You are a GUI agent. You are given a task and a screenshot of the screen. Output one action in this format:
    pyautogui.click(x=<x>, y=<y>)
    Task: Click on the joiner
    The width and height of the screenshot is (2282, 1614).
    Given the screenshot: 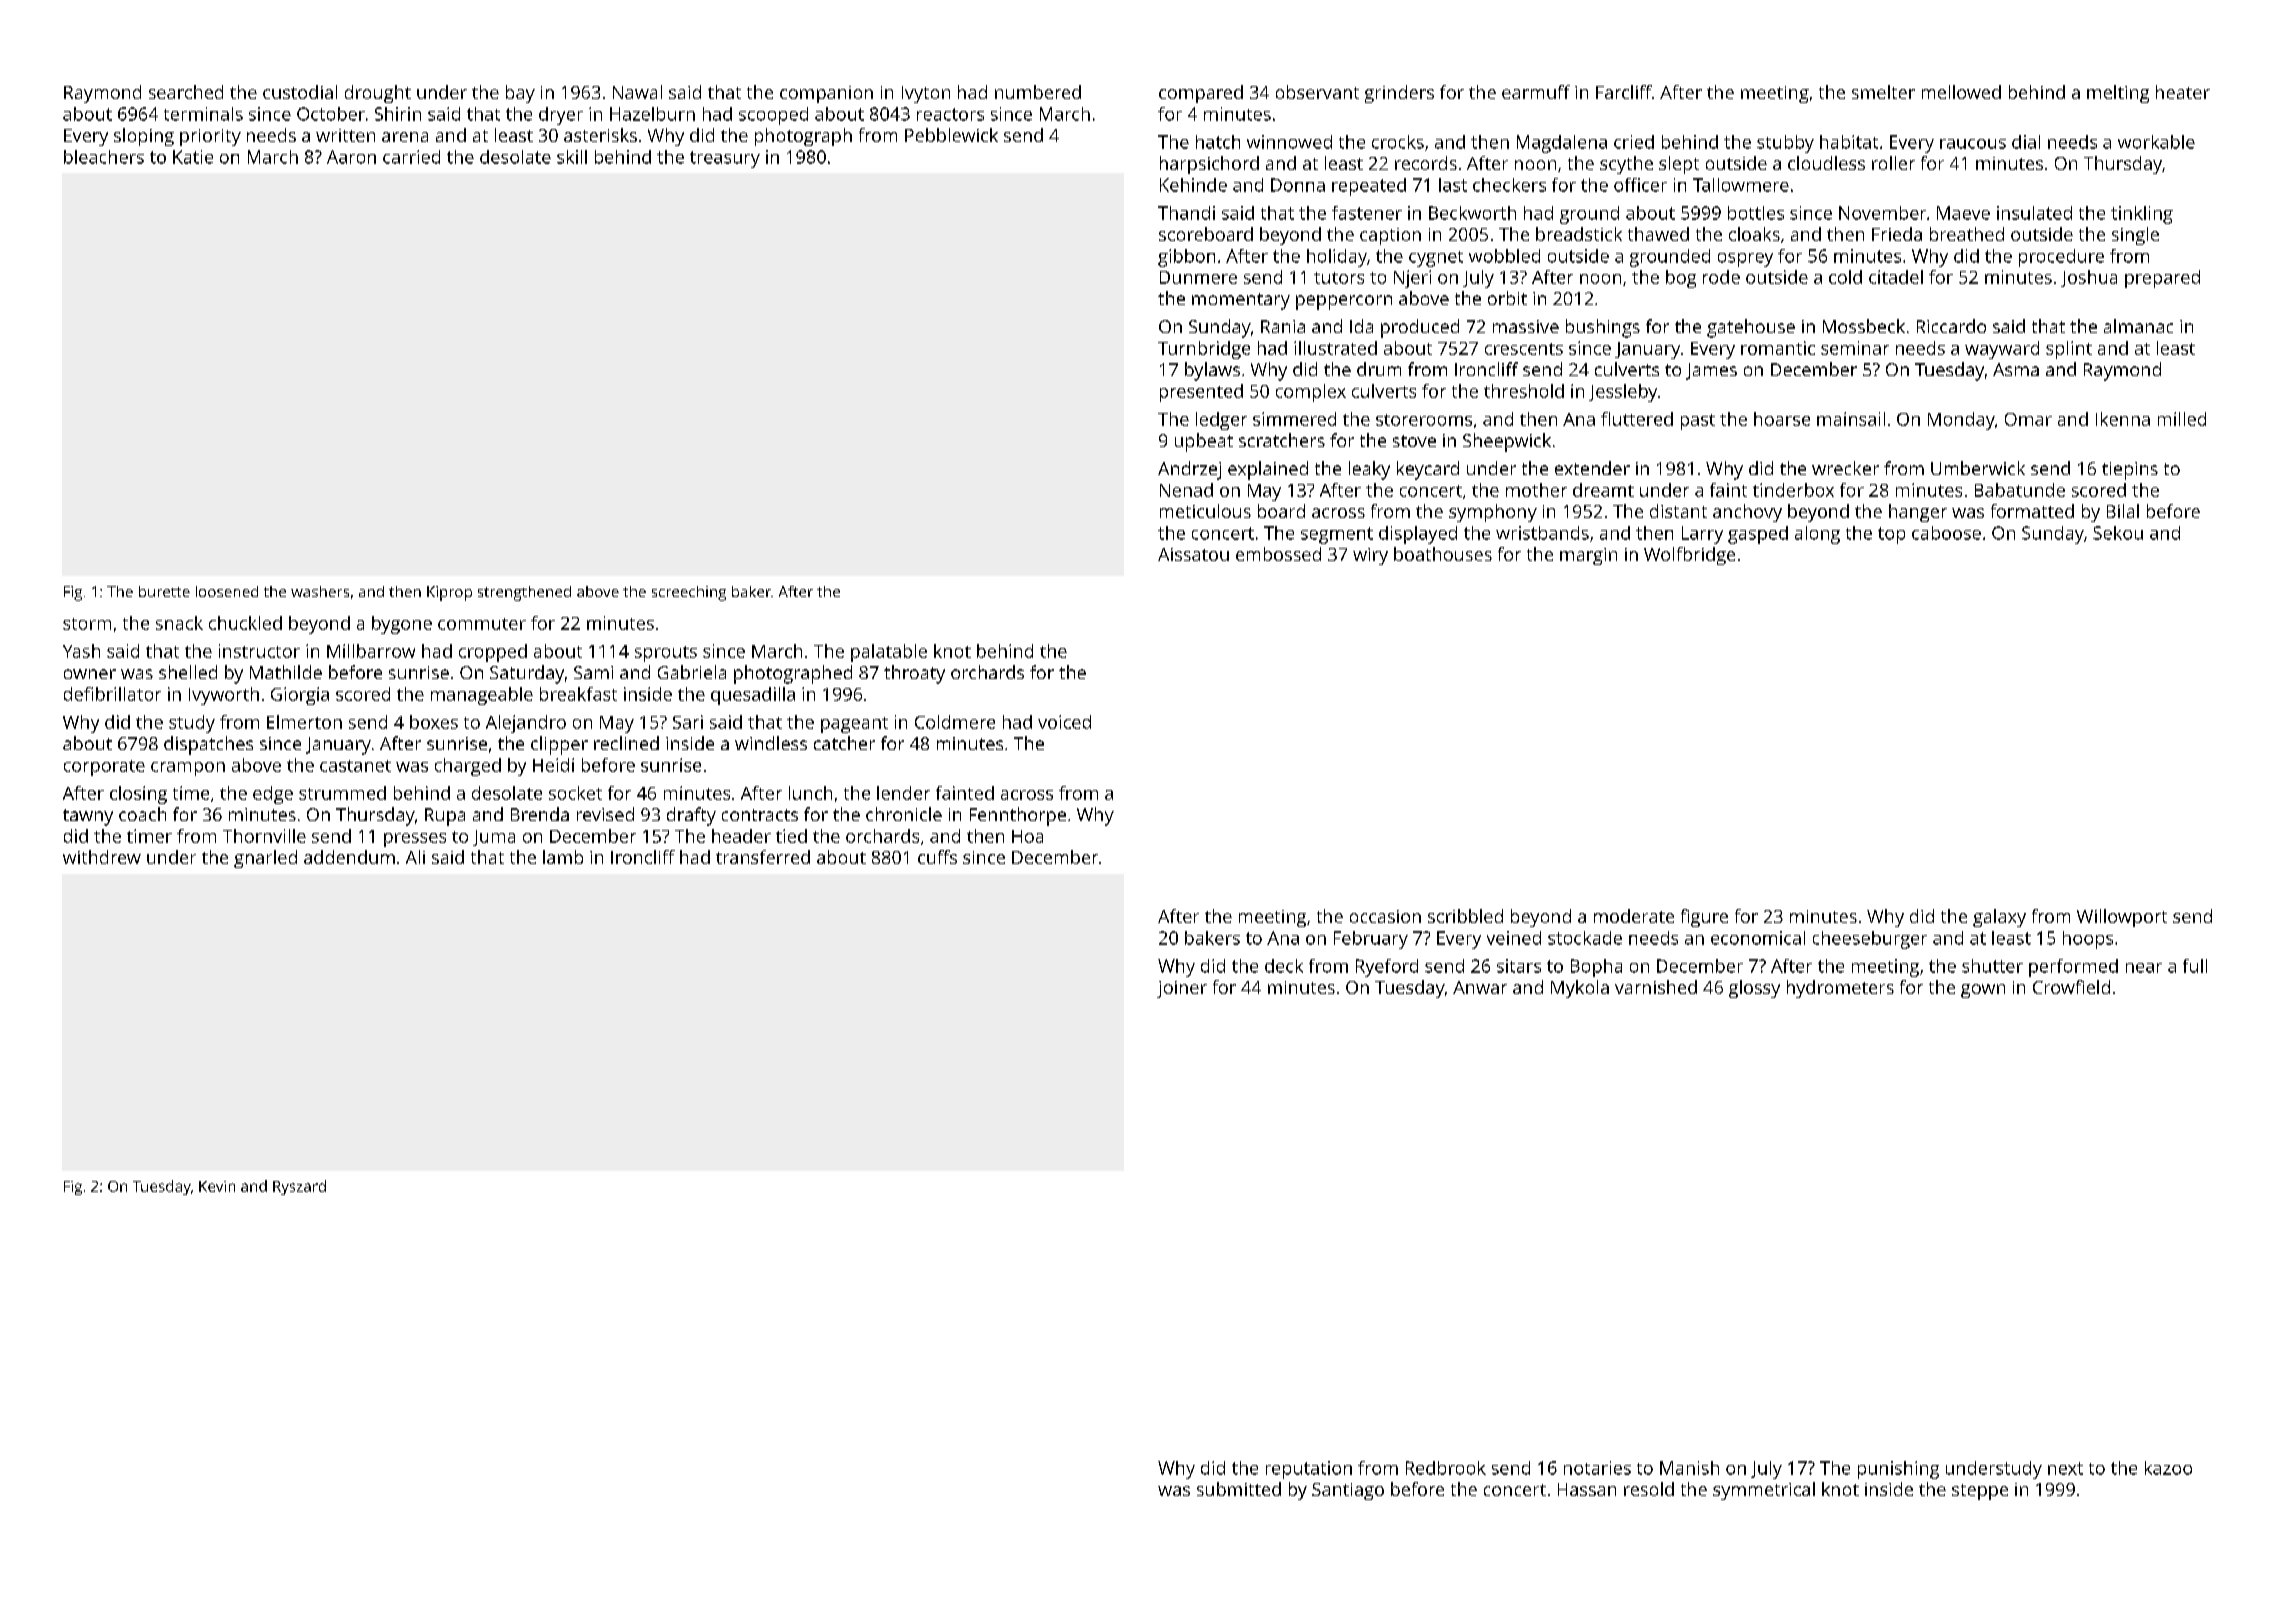 What is the action you would take?
    pyautogui.click(x=1182, y=989)
